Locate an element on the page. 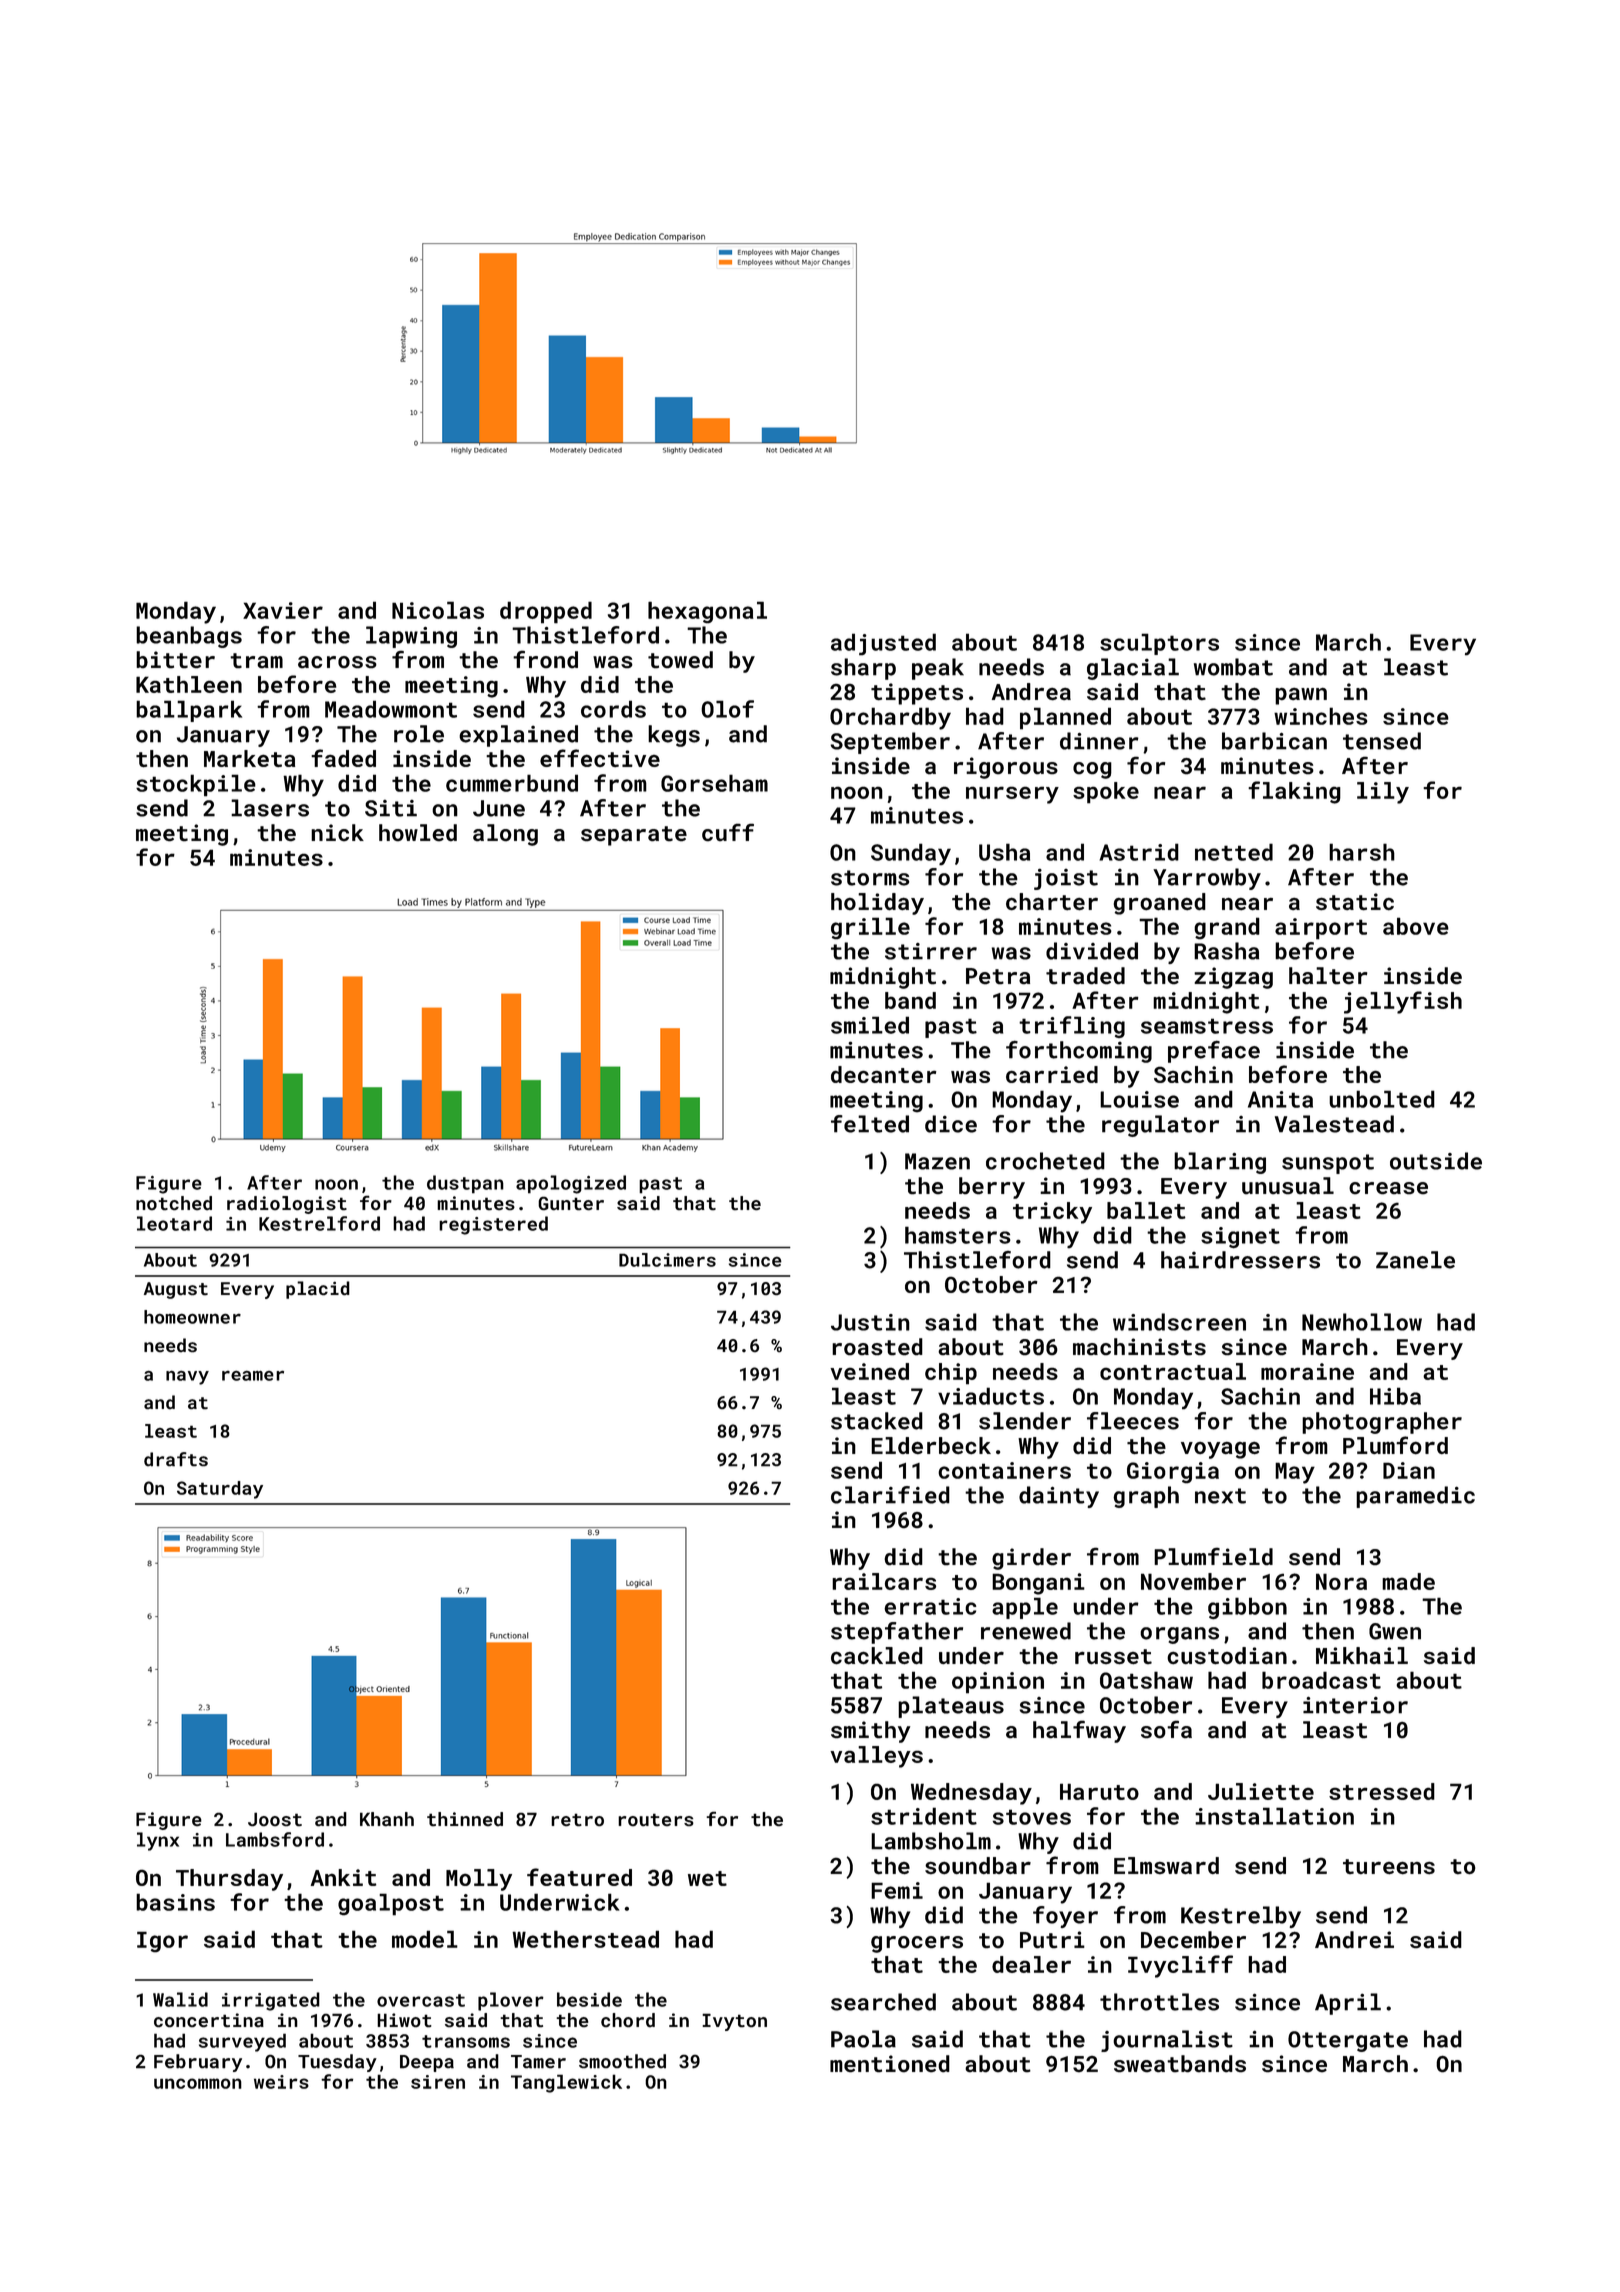  hamsters is located at coordinates (958, 1235).
